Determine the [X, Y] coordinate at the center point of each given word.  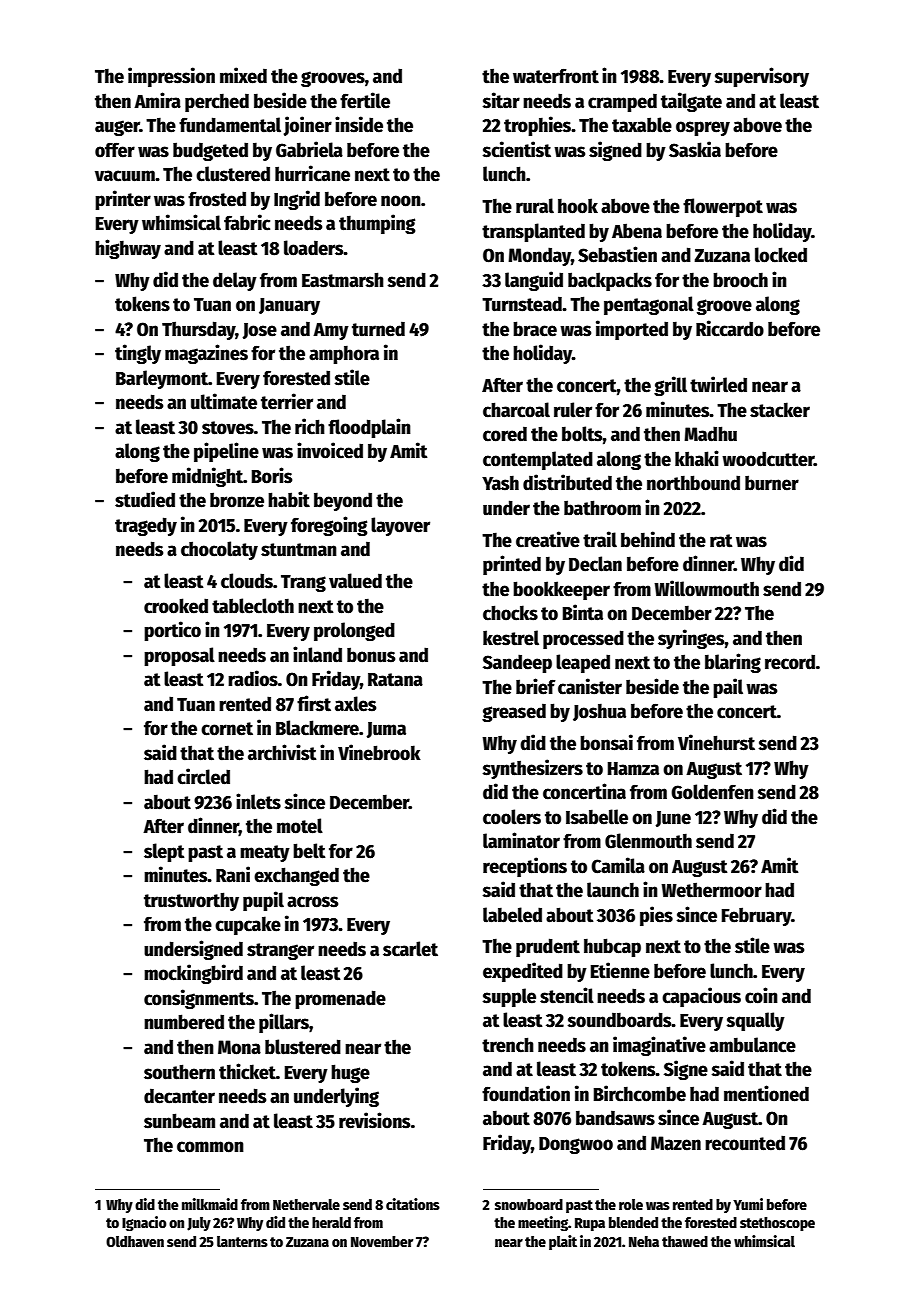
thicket [247, 1071]
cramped [622, 102]
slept [164, 852]
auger [117, 128]
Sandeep [517, 663]
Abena [637, 231]
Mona [239, 1047]
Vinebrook [379, 752]
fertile [365, 100]
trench [508, 1045]
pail [728, 688]
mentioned [766, 1093]
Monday [539, 256]
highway [128, 249]
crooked [176, 606]
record [790, 662]
